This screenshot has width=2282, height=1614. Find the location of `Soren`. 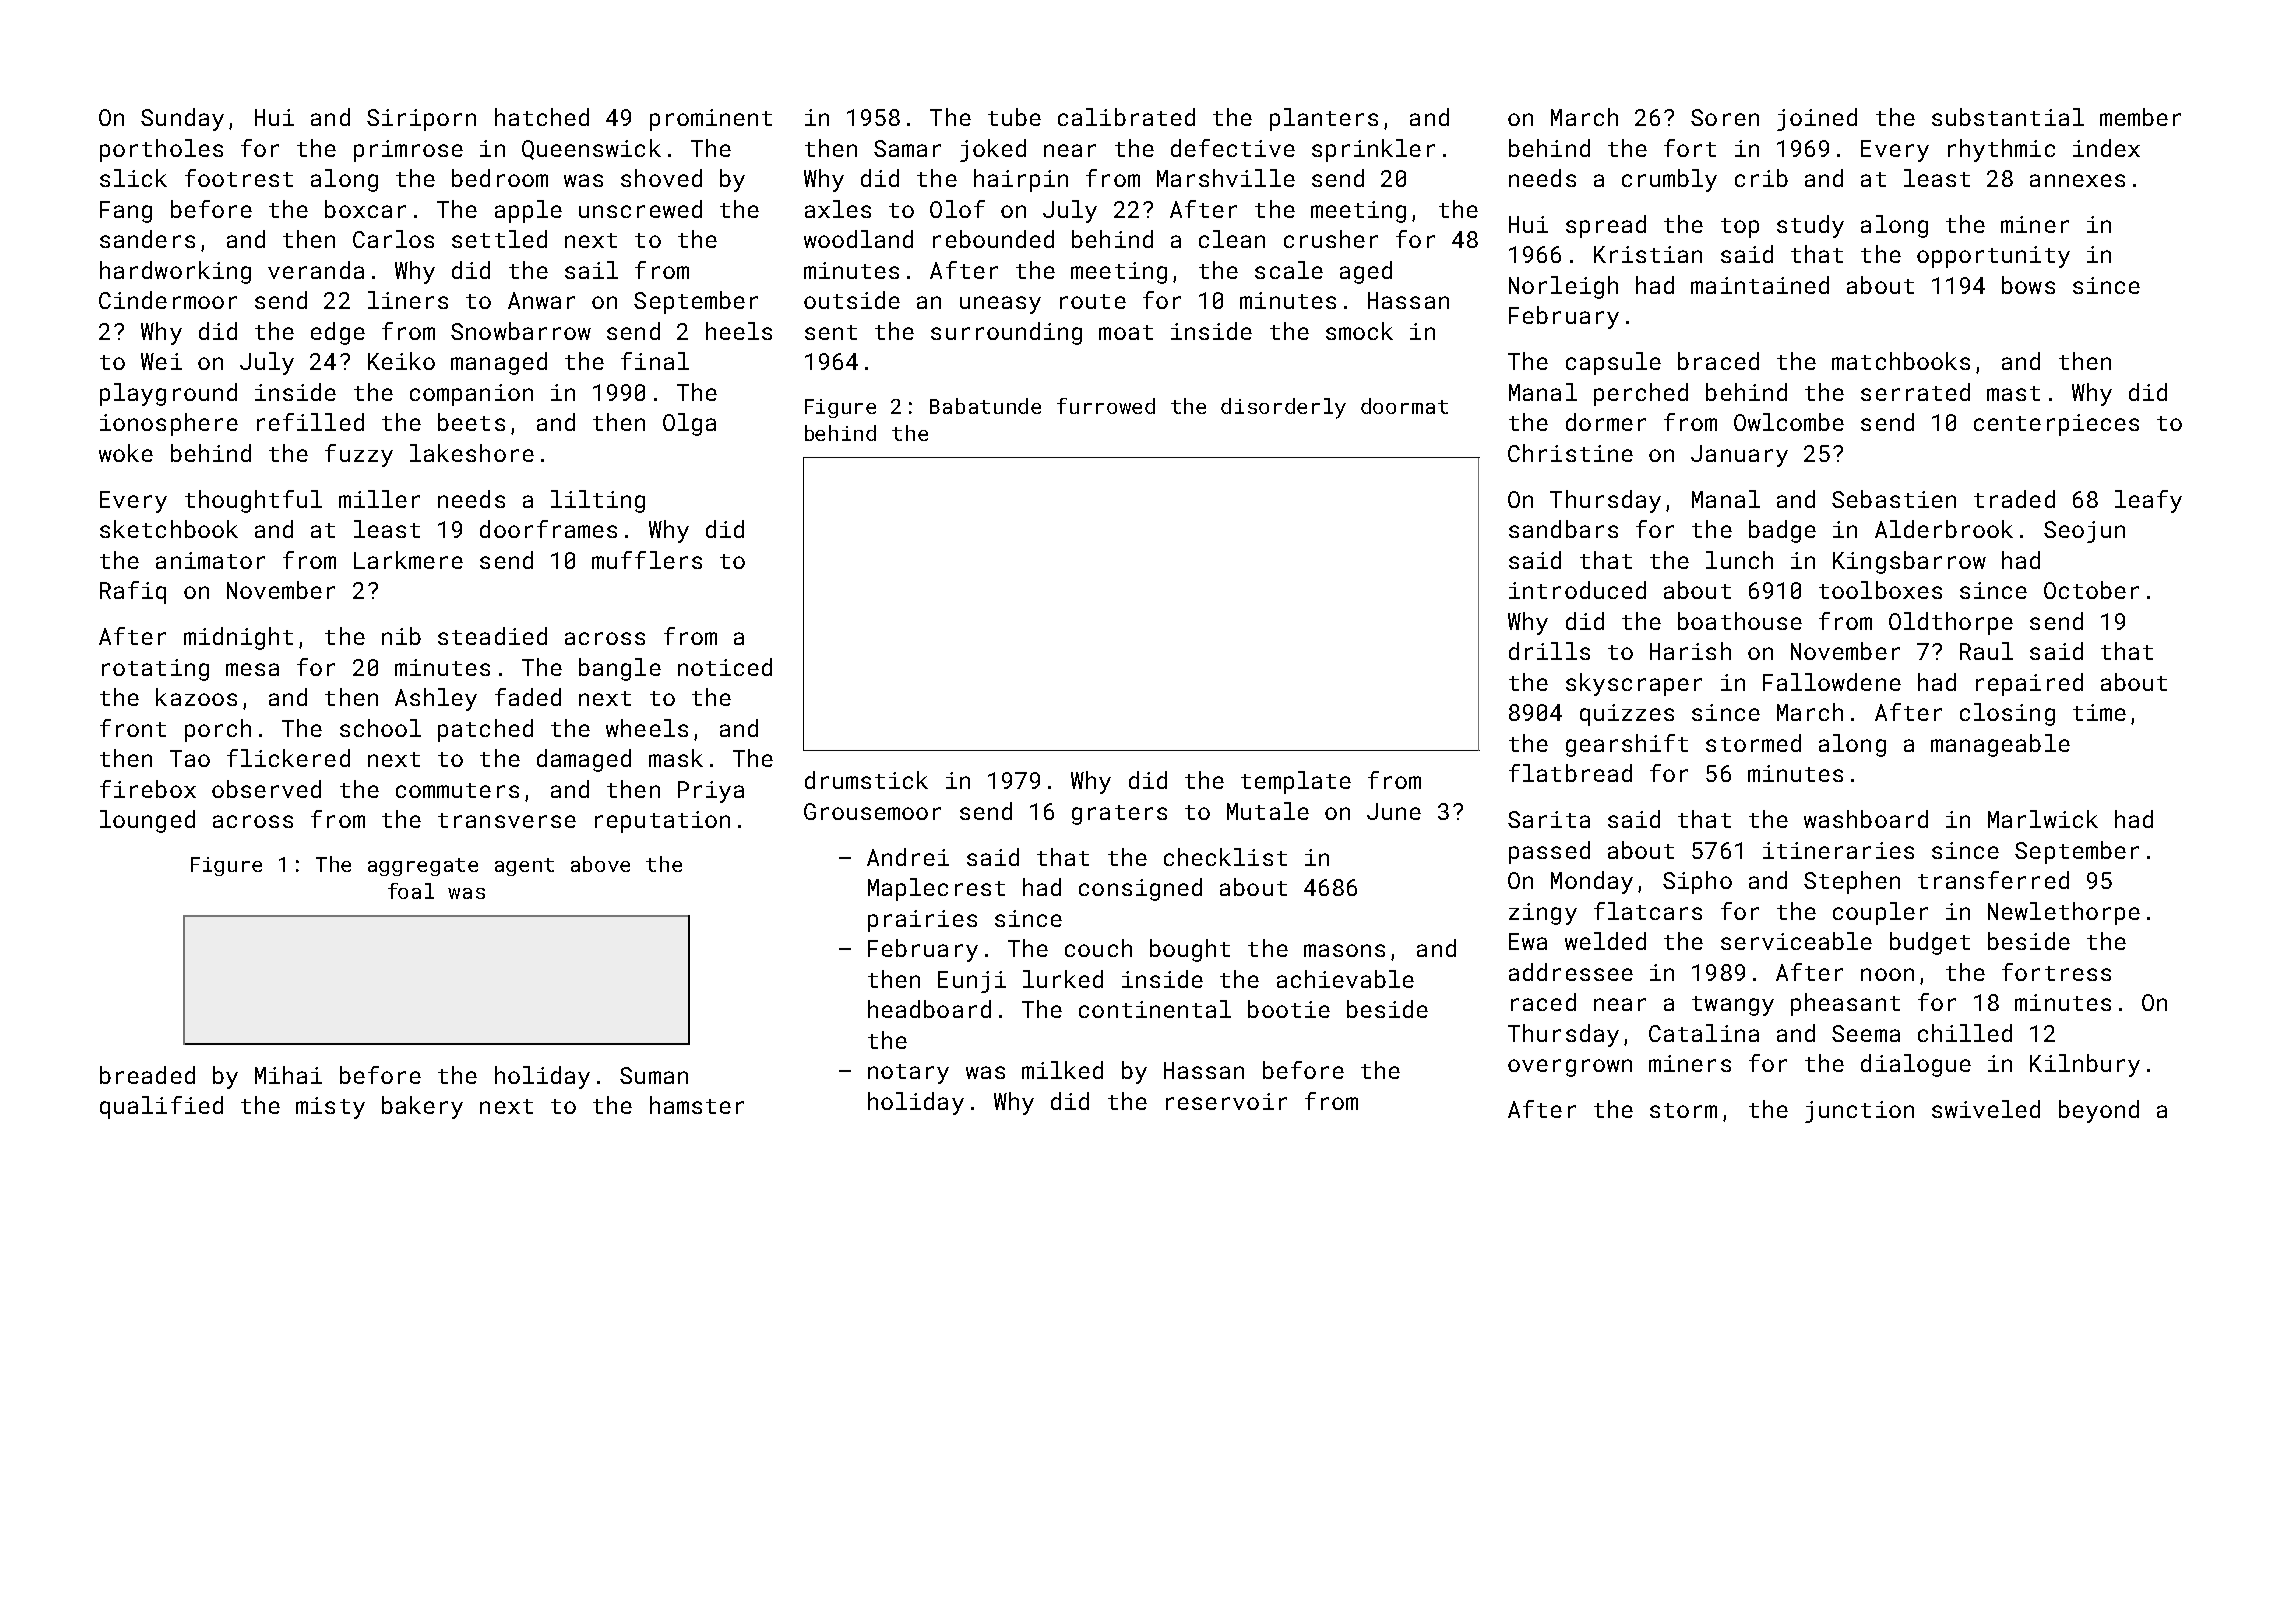

Soren is located at coordinates (1725, 117).
